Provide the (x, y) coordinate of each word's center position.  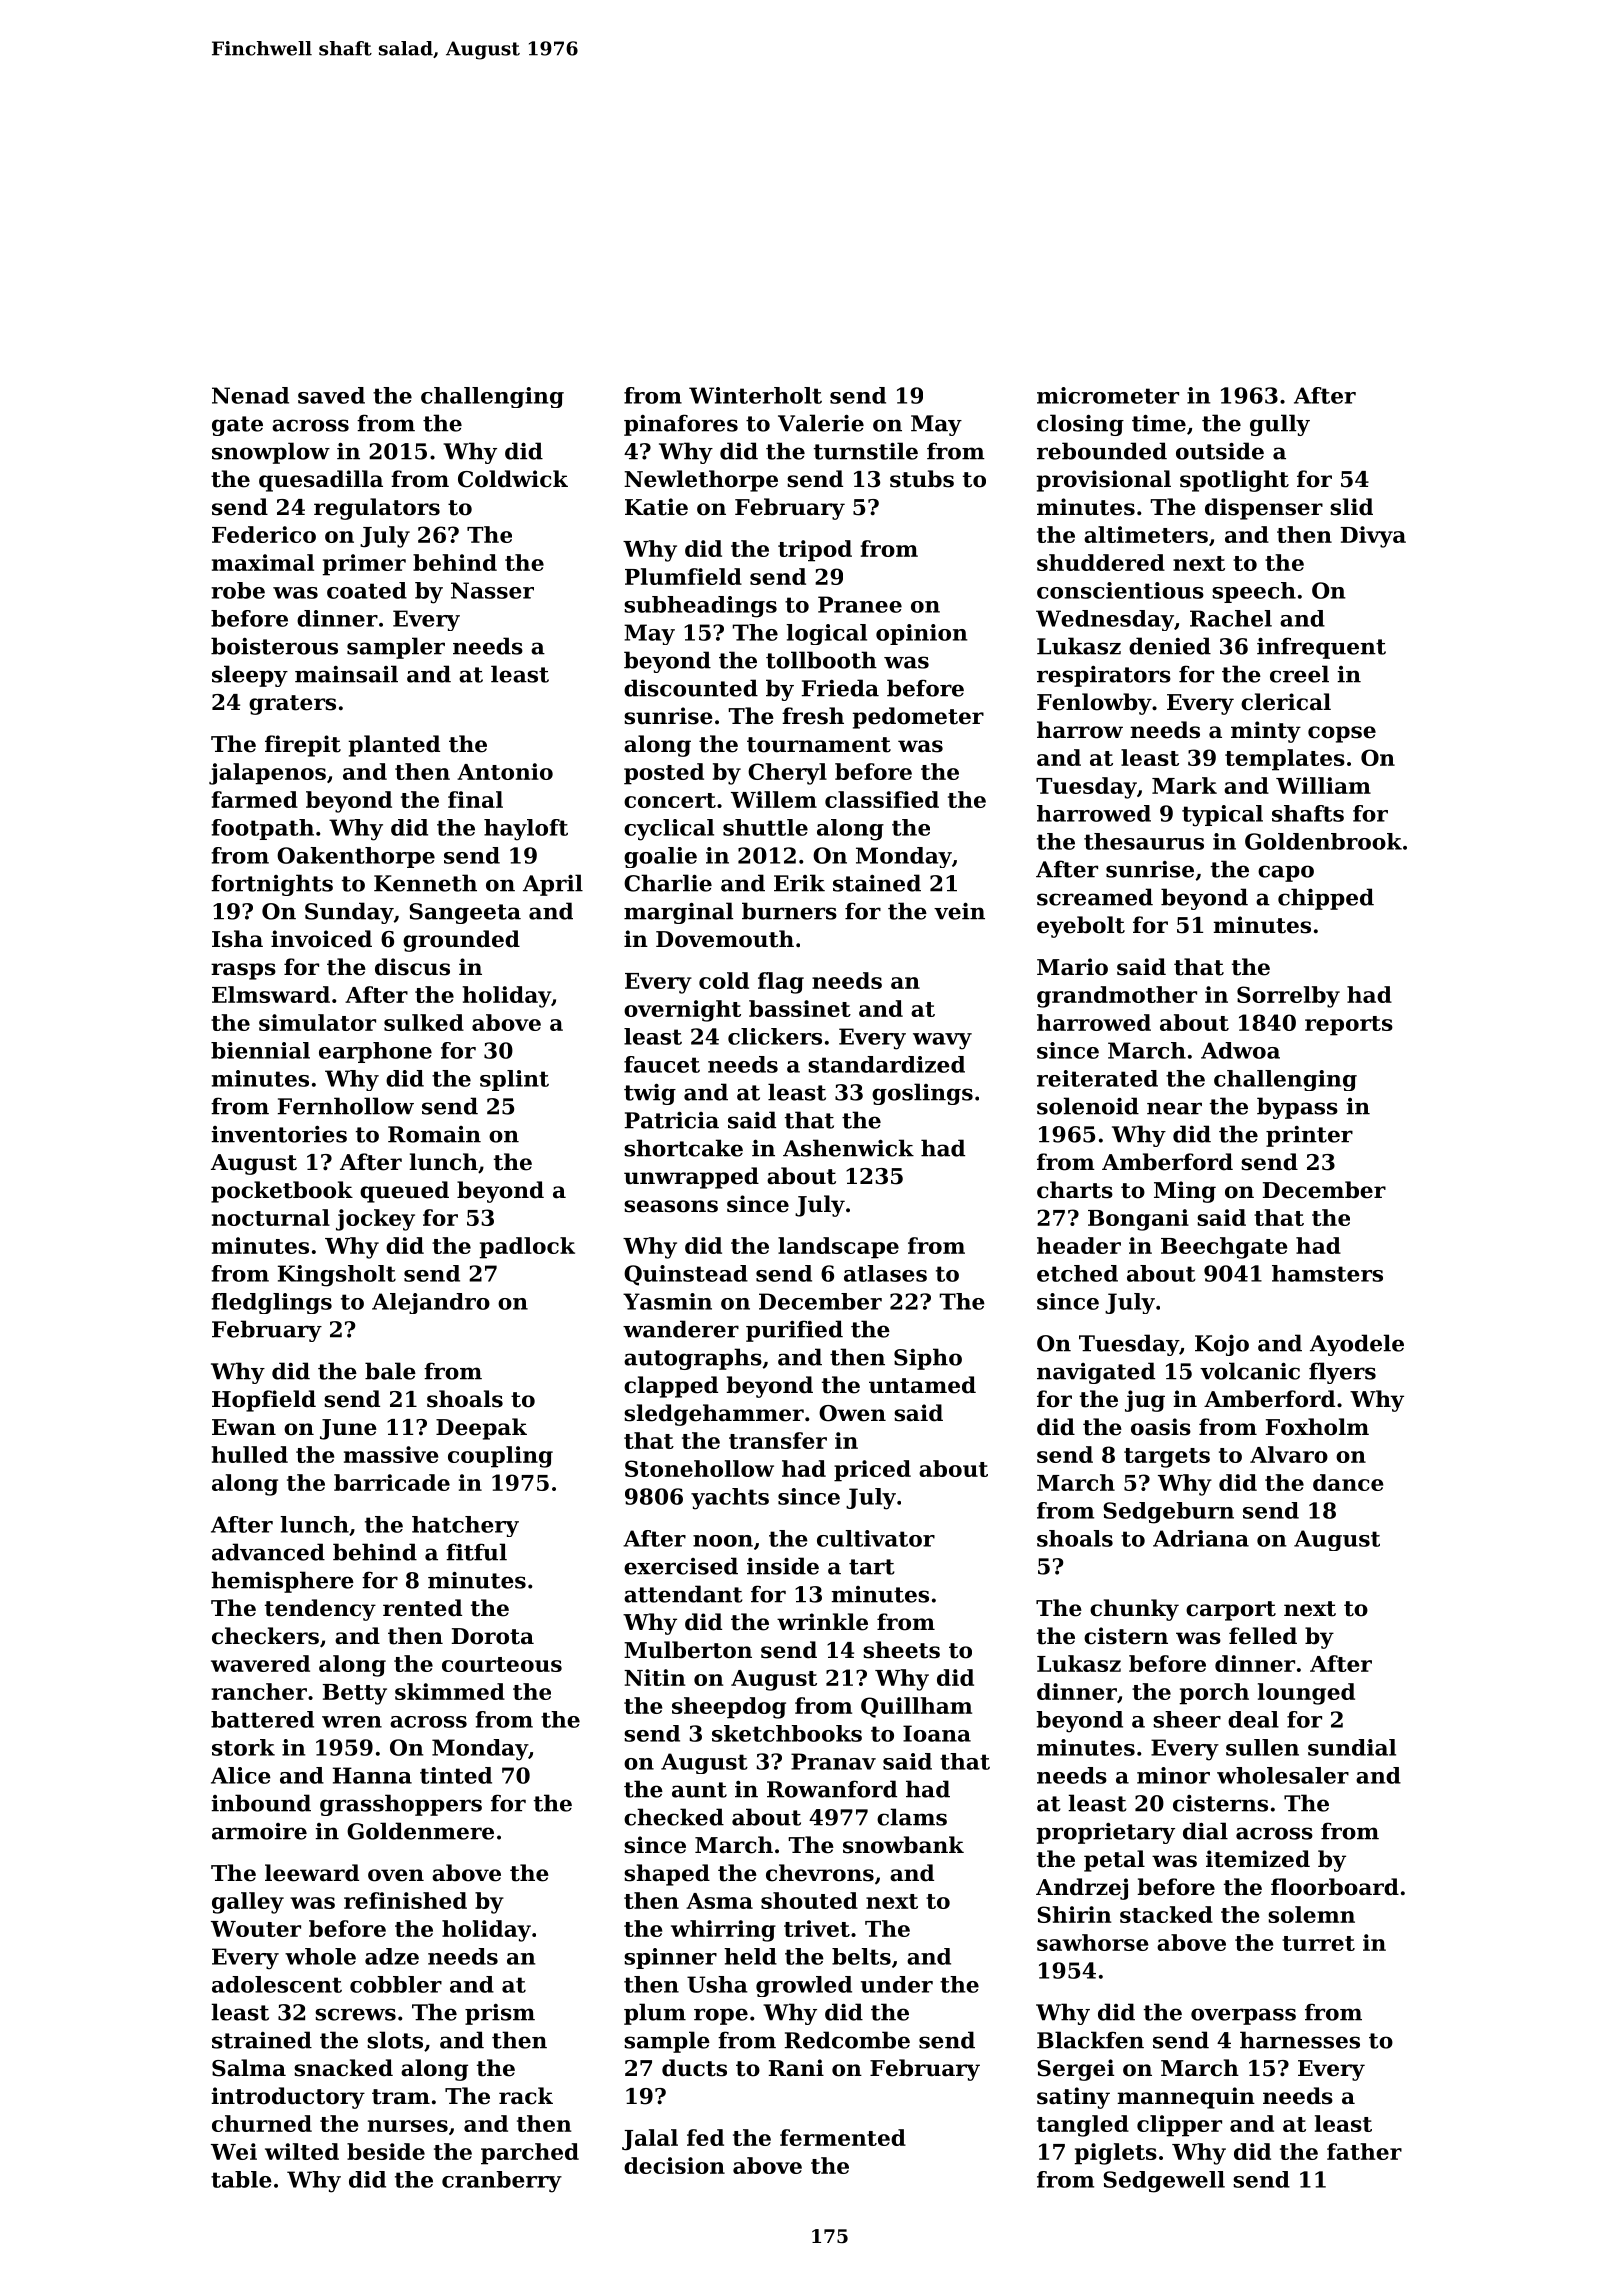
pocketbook (282, 1192)
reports (1349, 1026)
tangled (1083, 2126)
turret (1318, 1943)
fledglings (271, 1303)
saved (331, 395)
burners (789, 911)
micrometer (1108, 395)
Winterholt (755, 395)
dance (1348, 1482)
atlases (885, 1273)
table (241, 2179)
